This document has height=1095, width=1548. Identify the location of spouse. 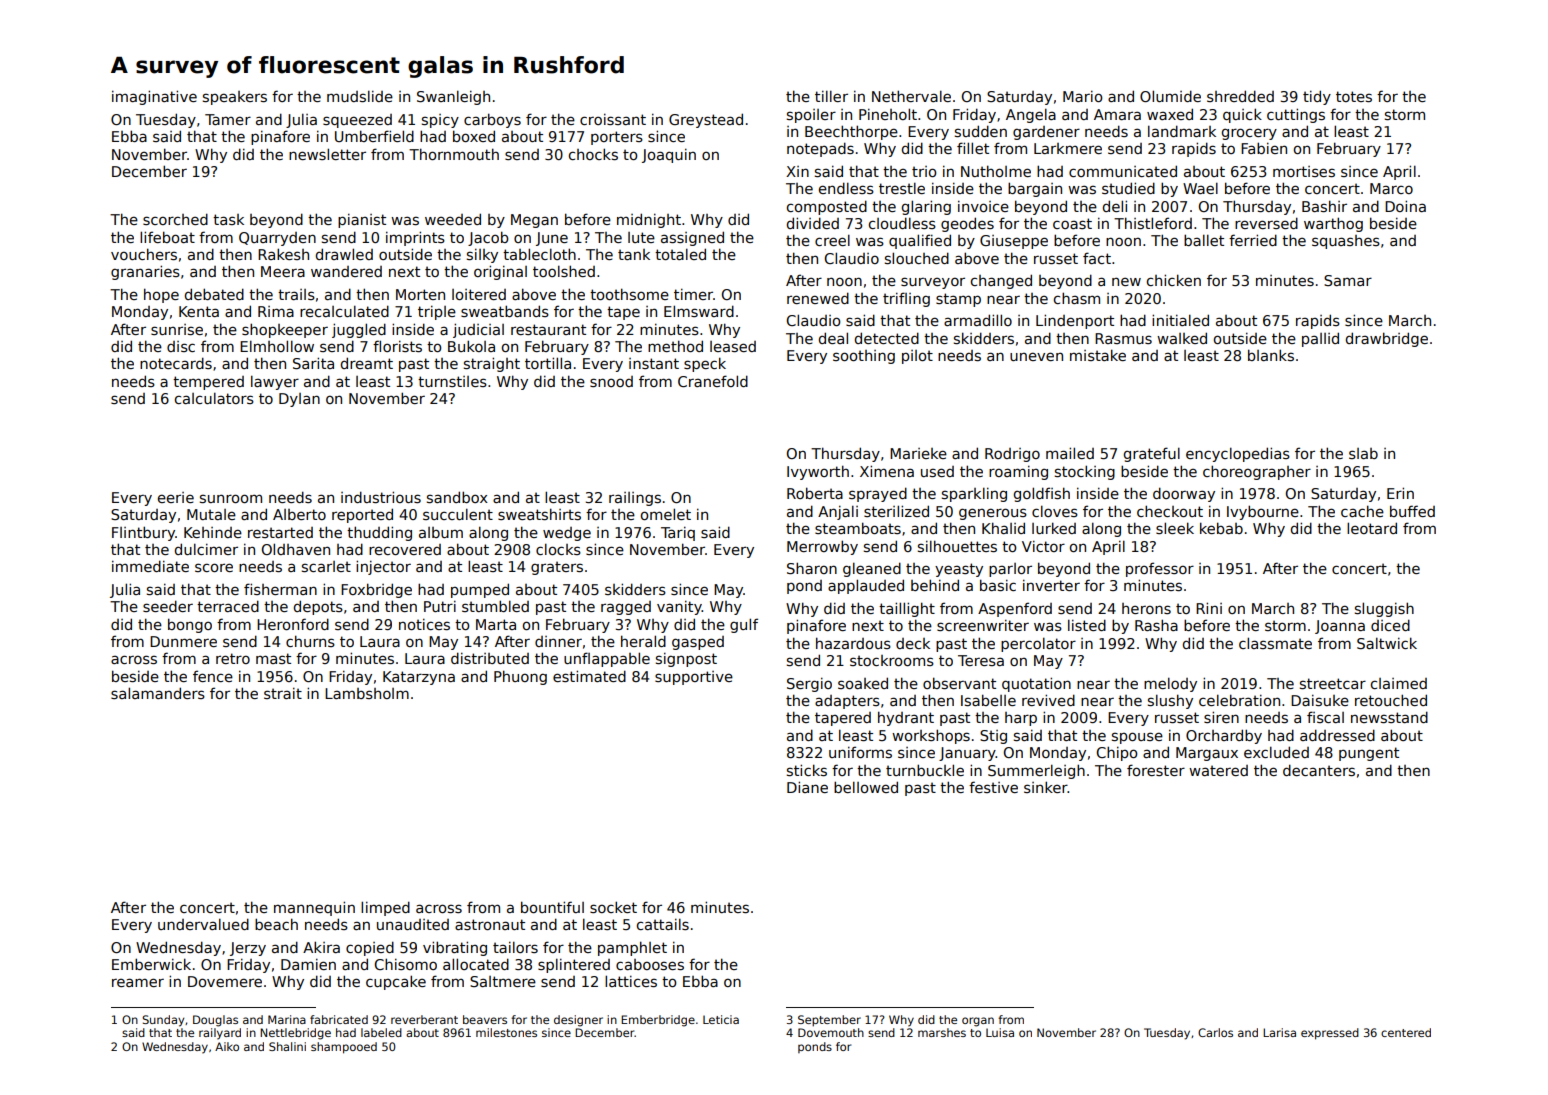
(1137, 738).
